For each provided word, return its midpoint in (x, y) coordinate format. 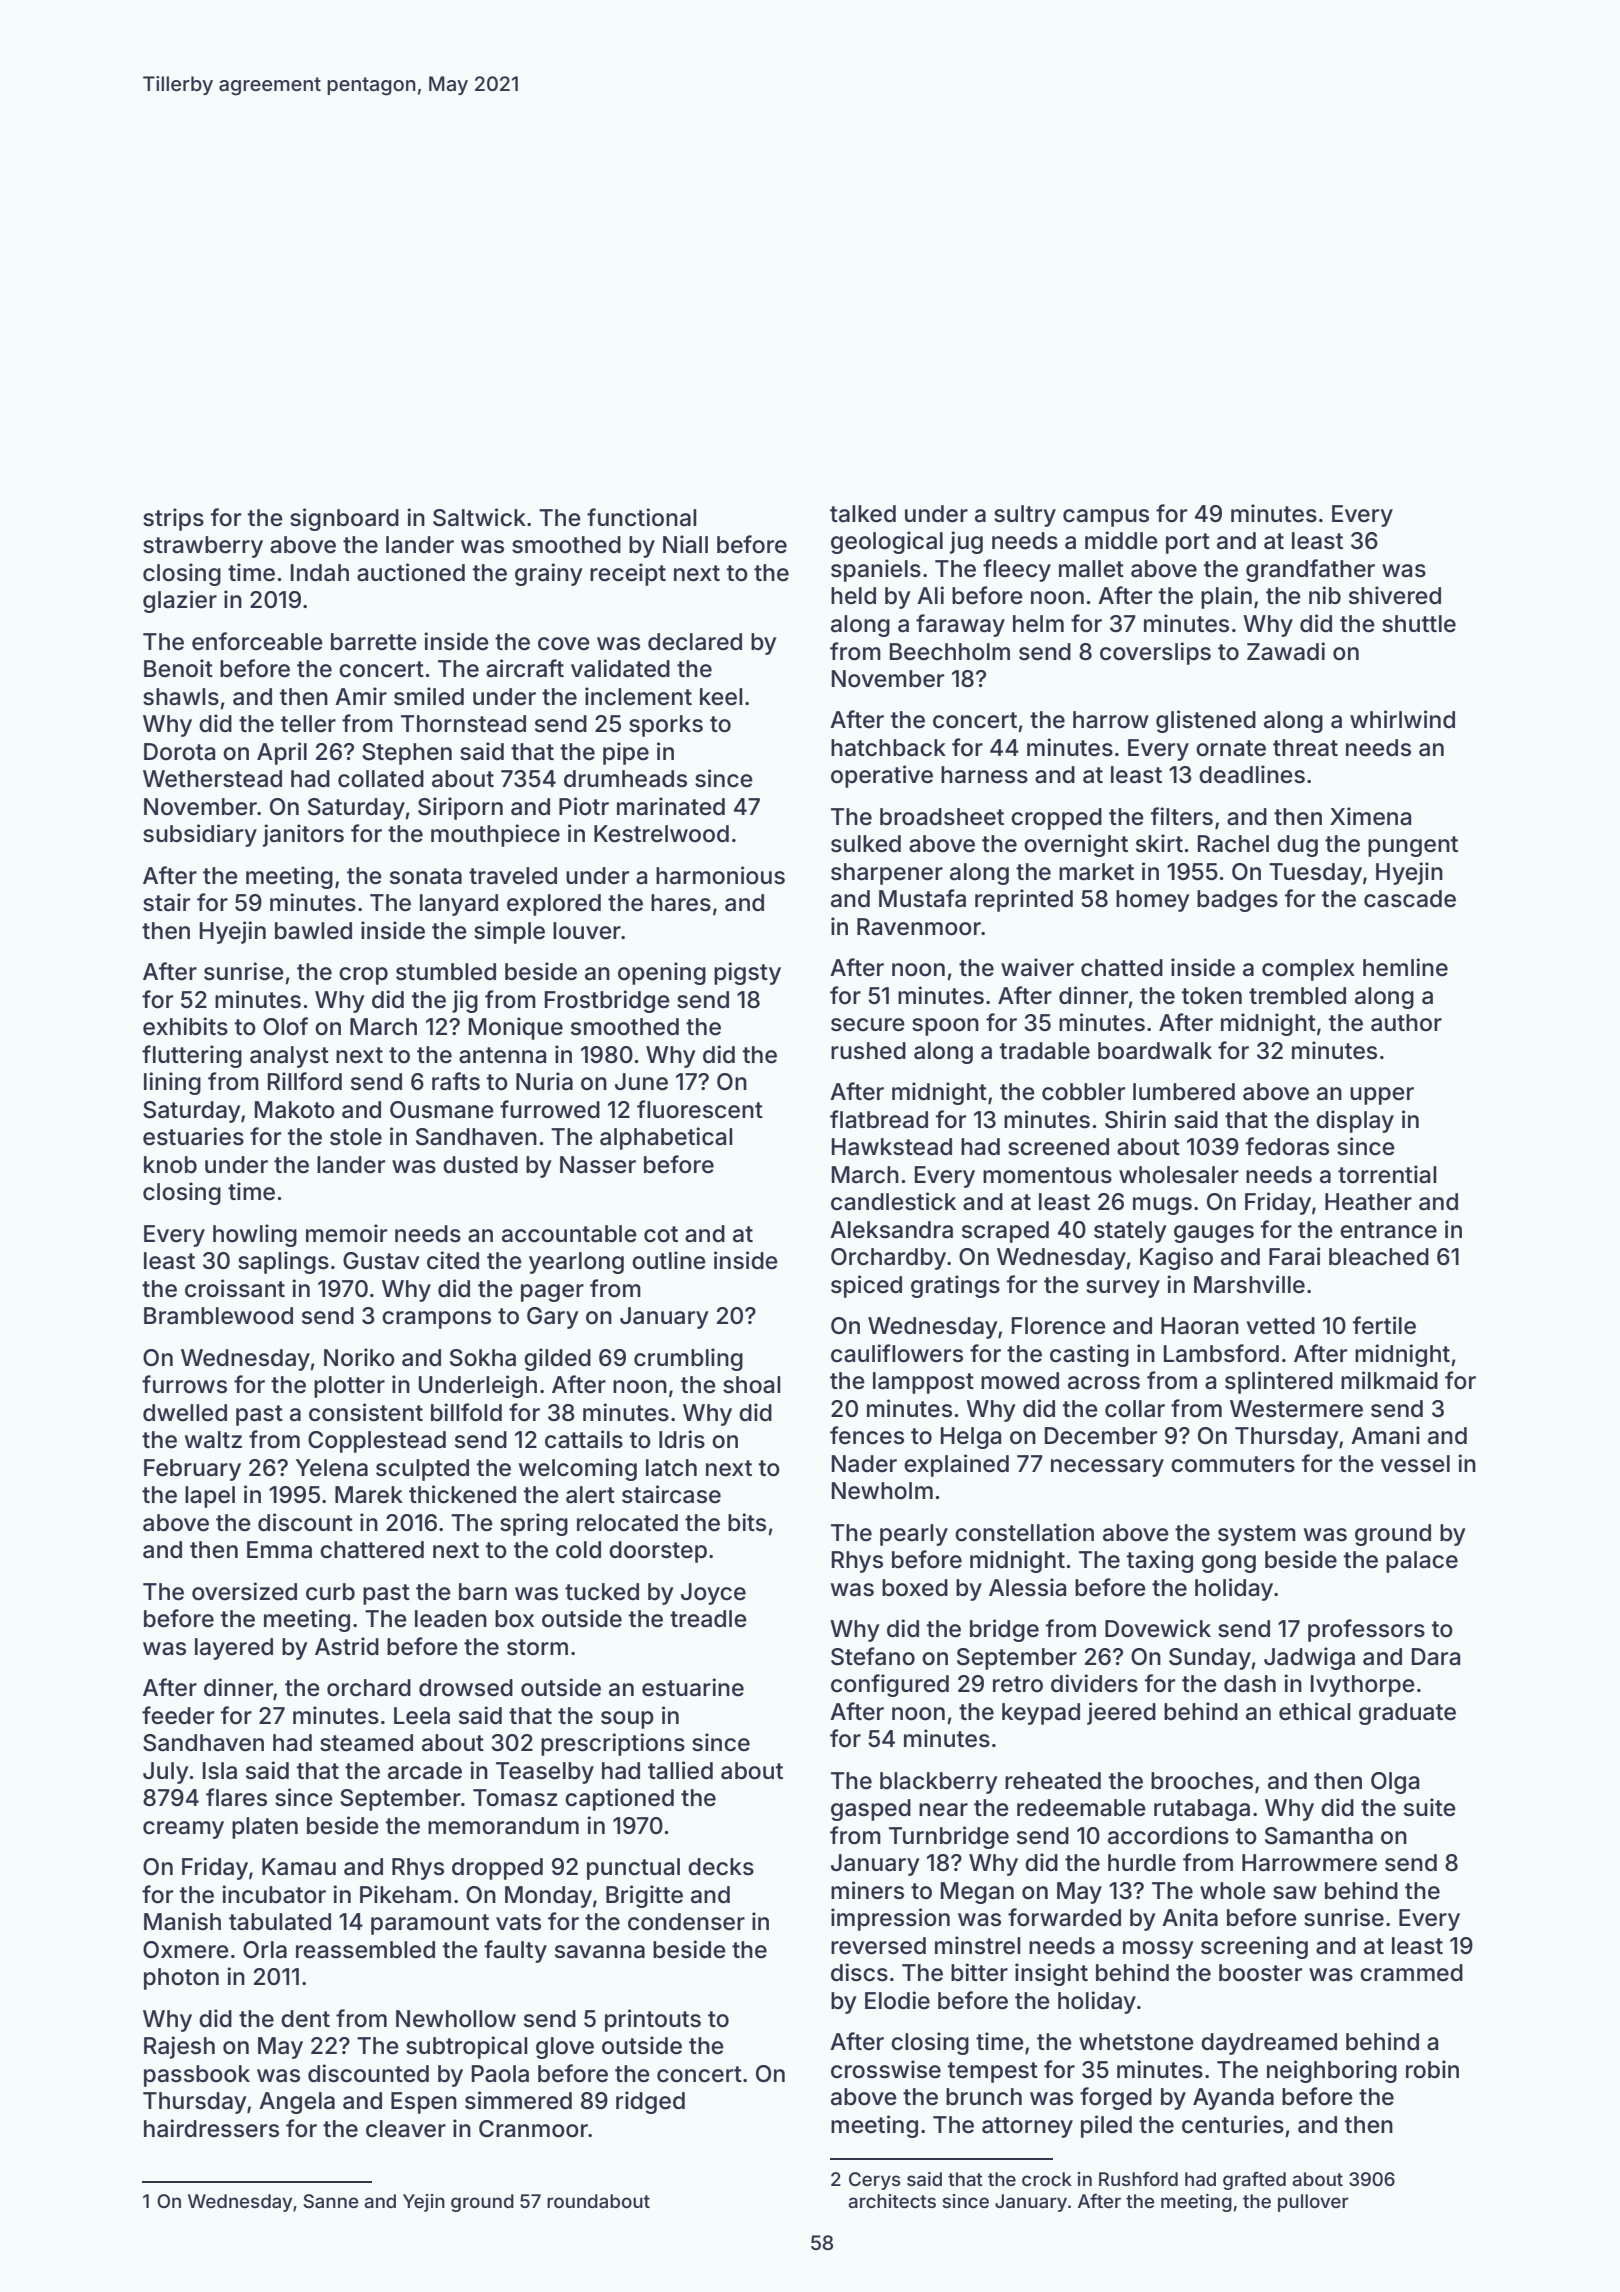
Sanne (331, 2201)
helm (1038, 624)
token (1212, 996)
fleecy (1017, 570)
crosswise (886, 2069)
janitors (303, 835)
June (641, 1082)
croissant (235, 1288)
